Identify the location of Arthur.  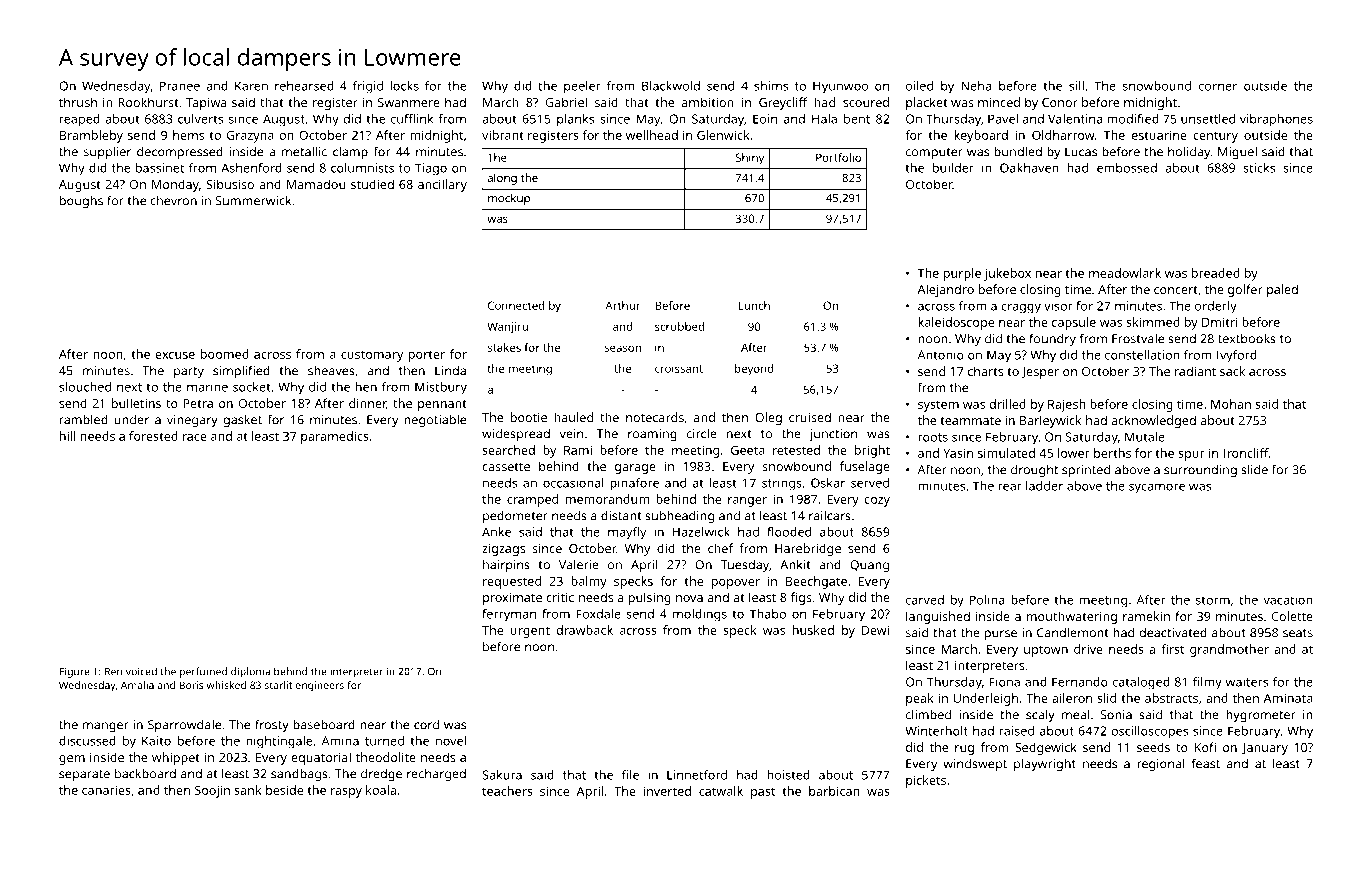
(622, 305).
